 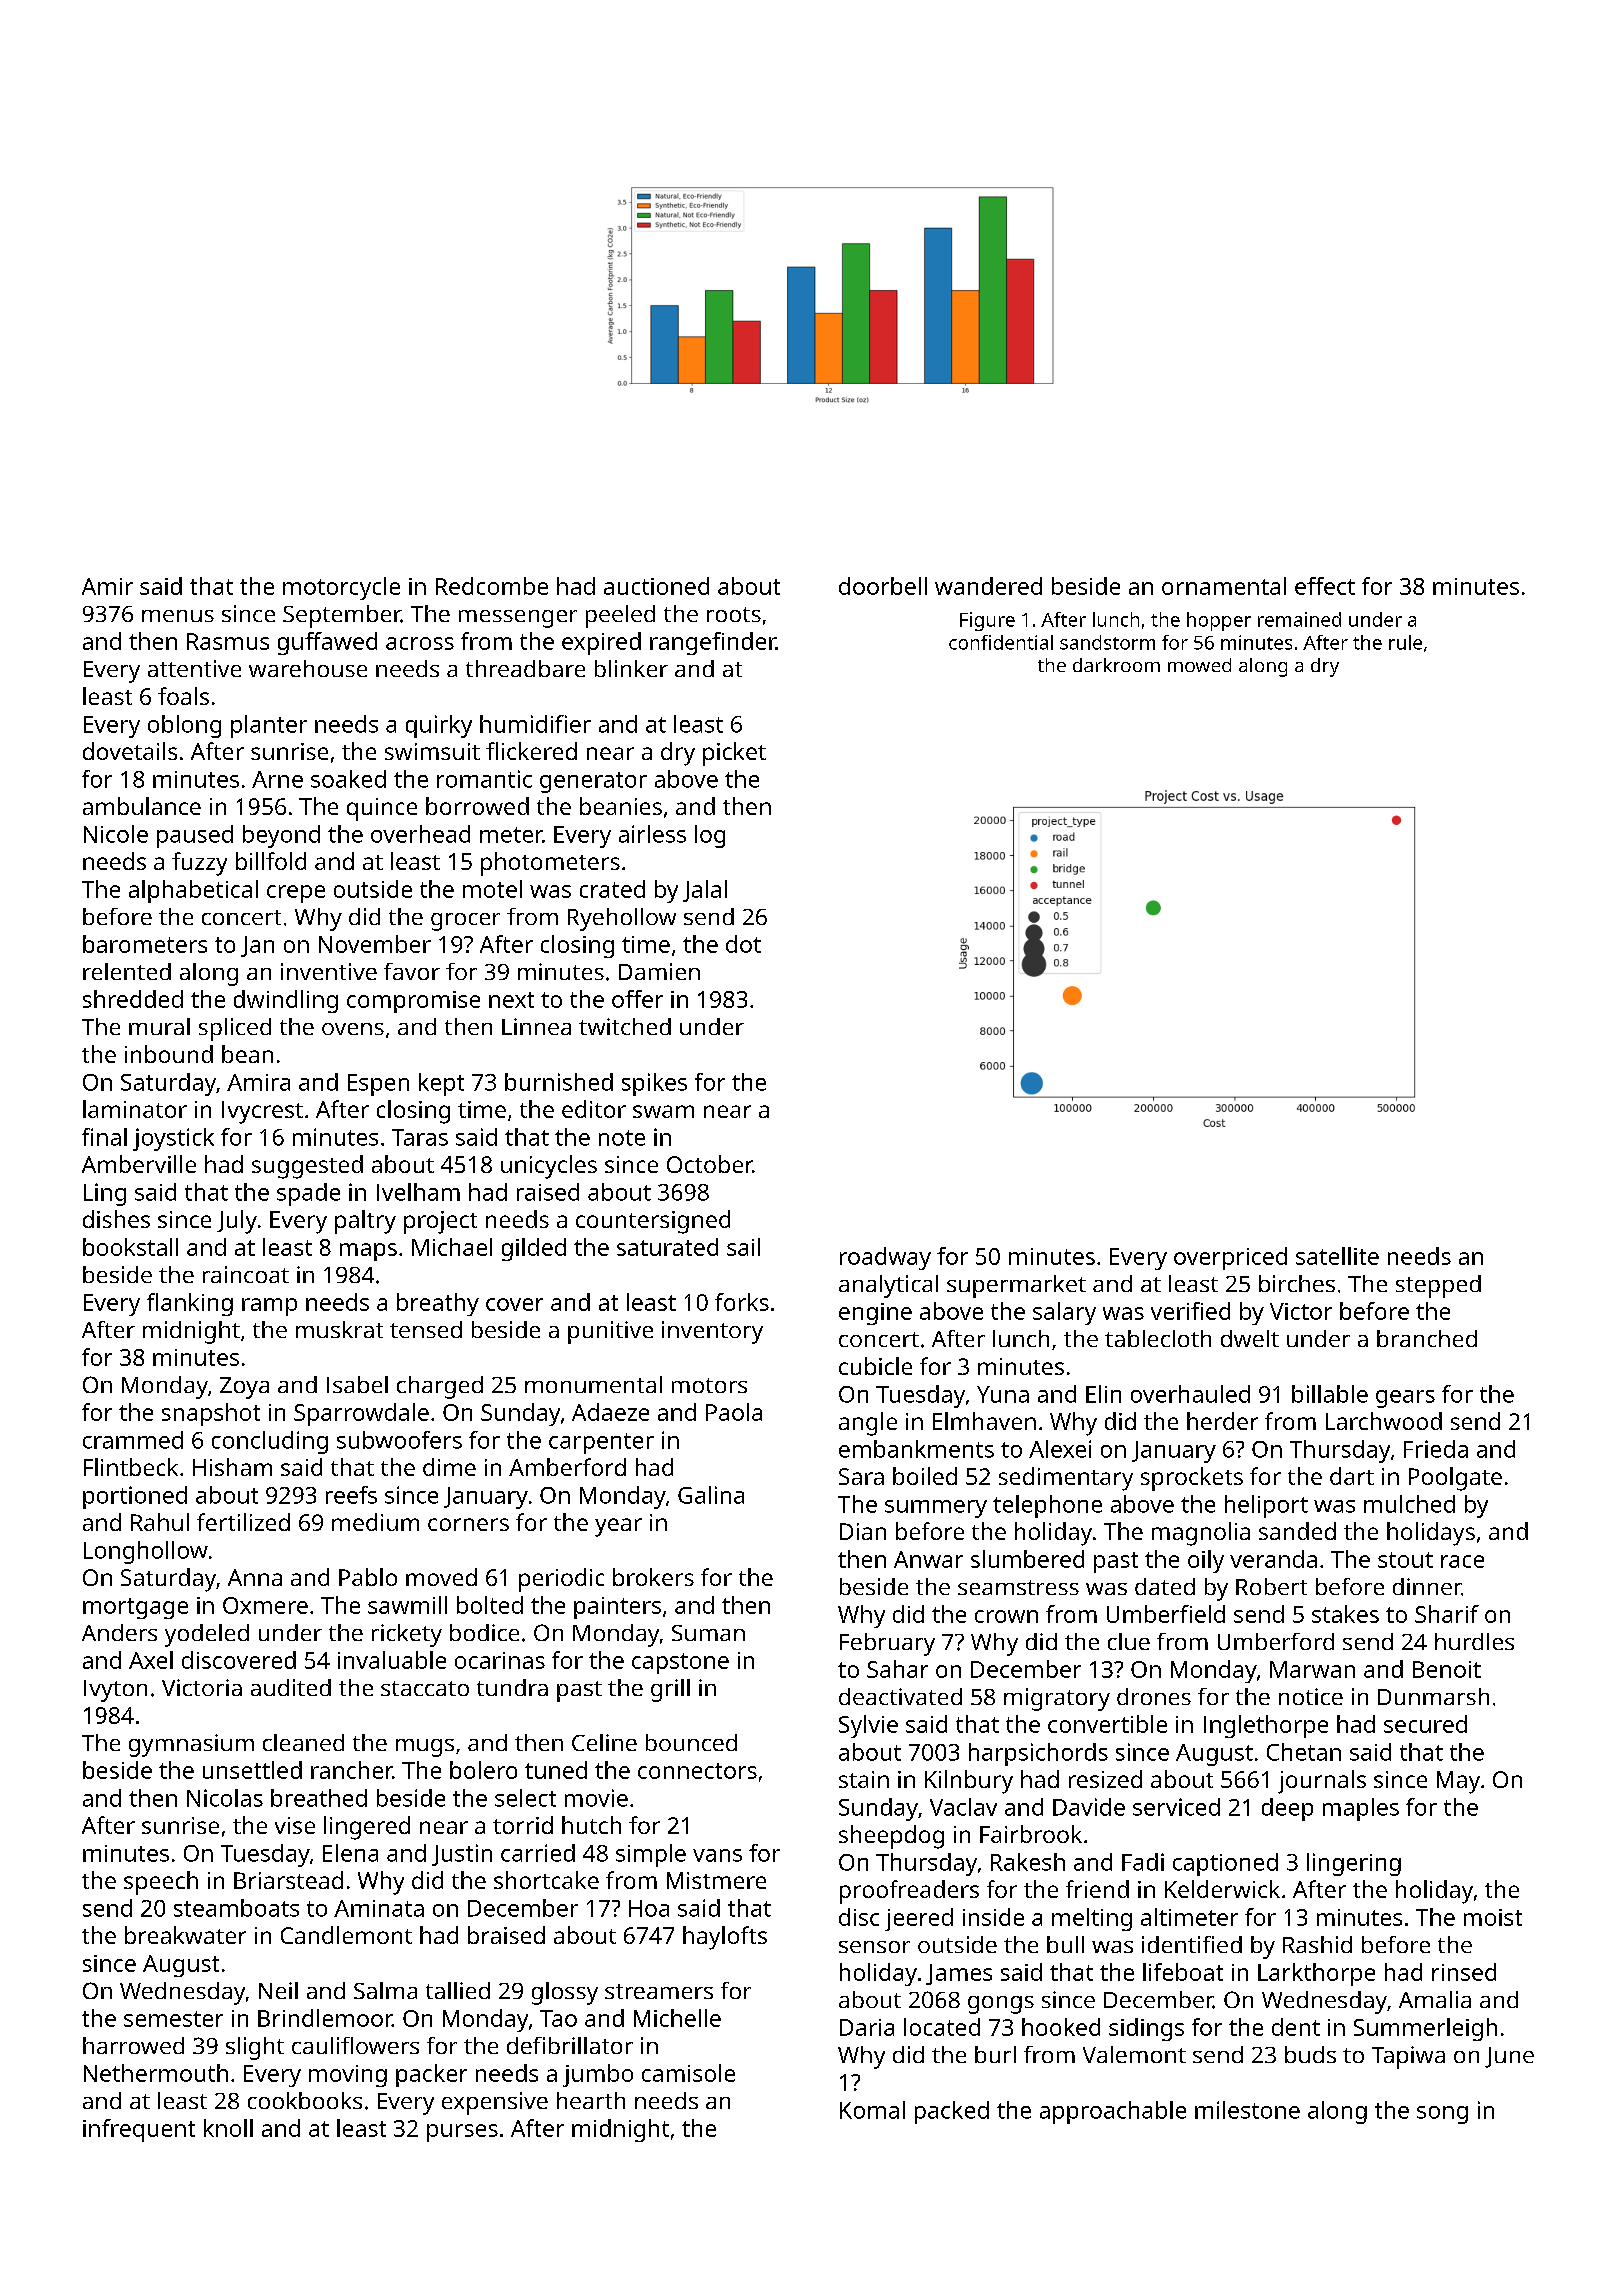 I want to click on darkroom, so click(x=1116, y=665).
